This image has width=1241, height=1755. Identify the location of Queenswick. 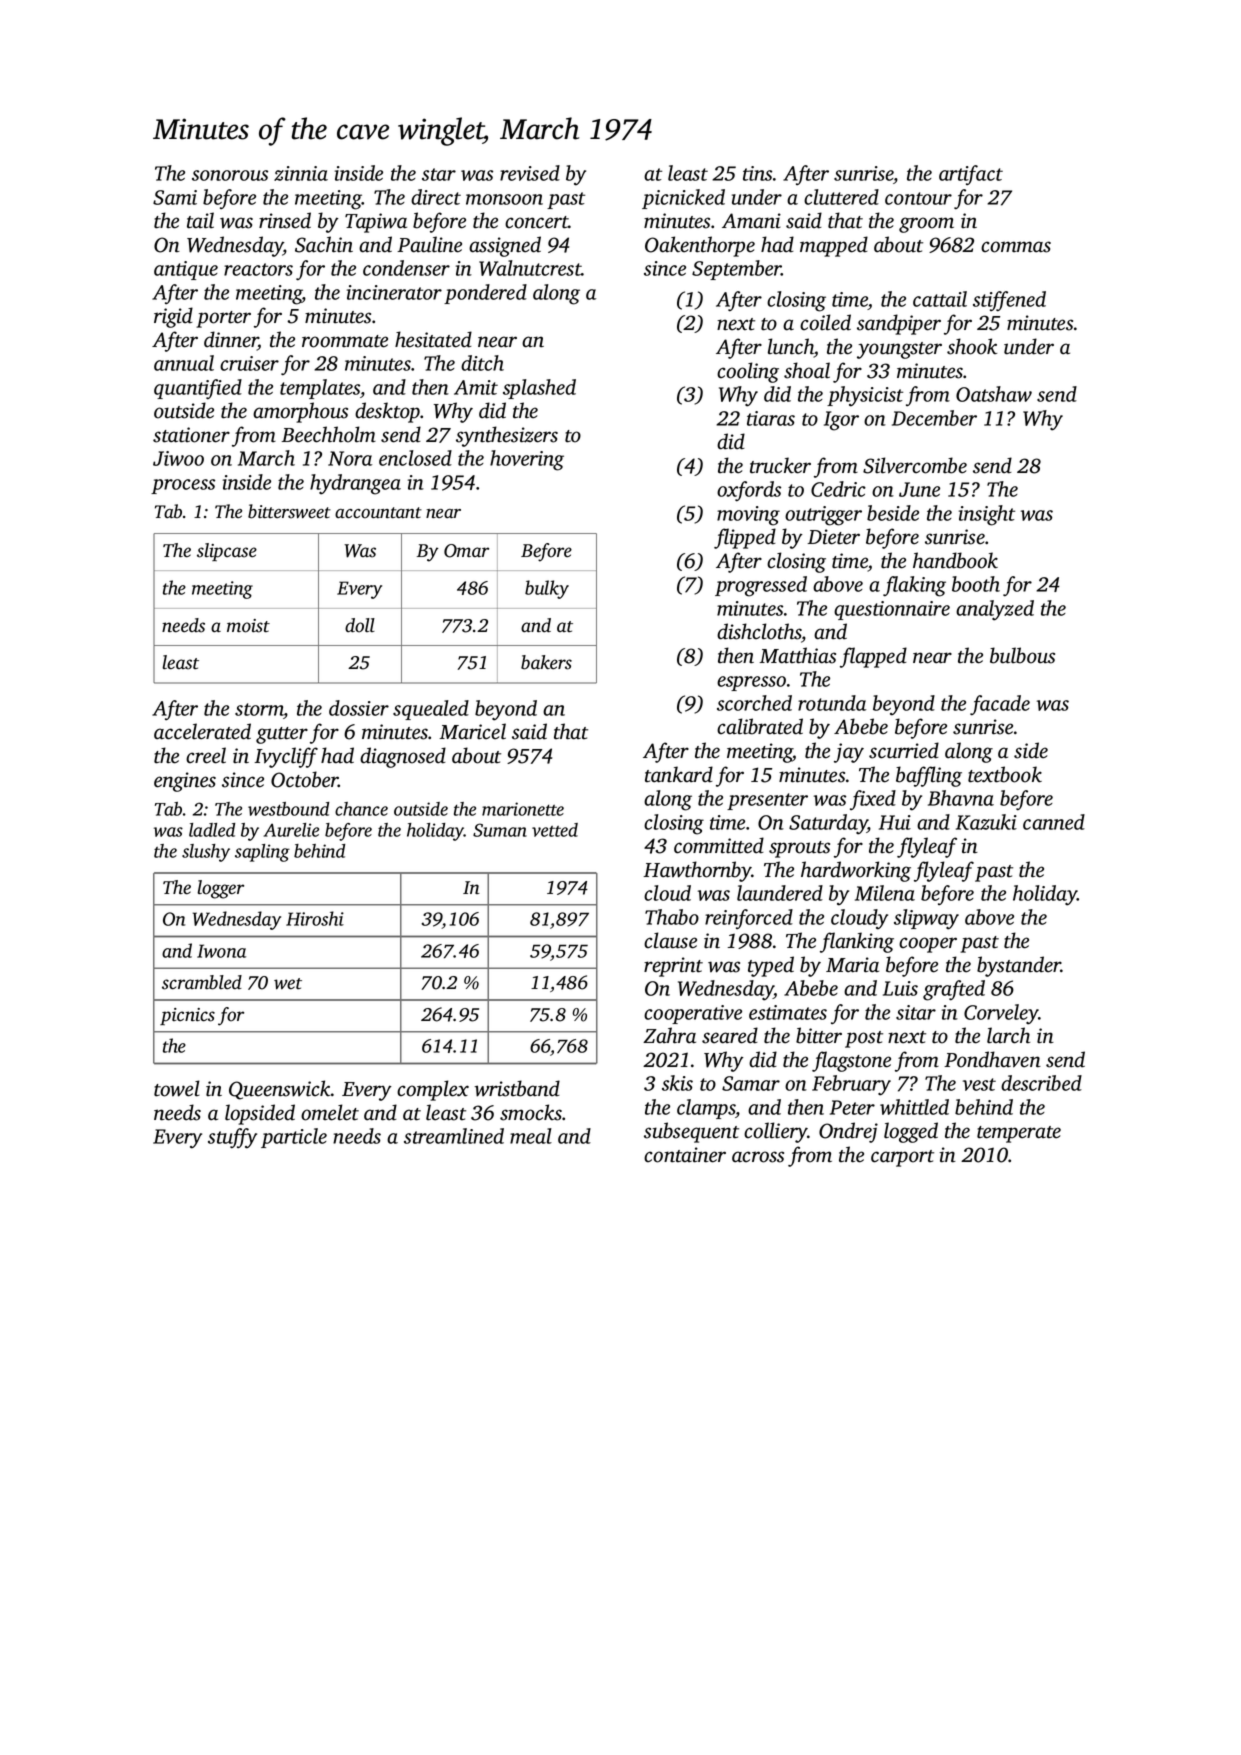
(280, 1090).
